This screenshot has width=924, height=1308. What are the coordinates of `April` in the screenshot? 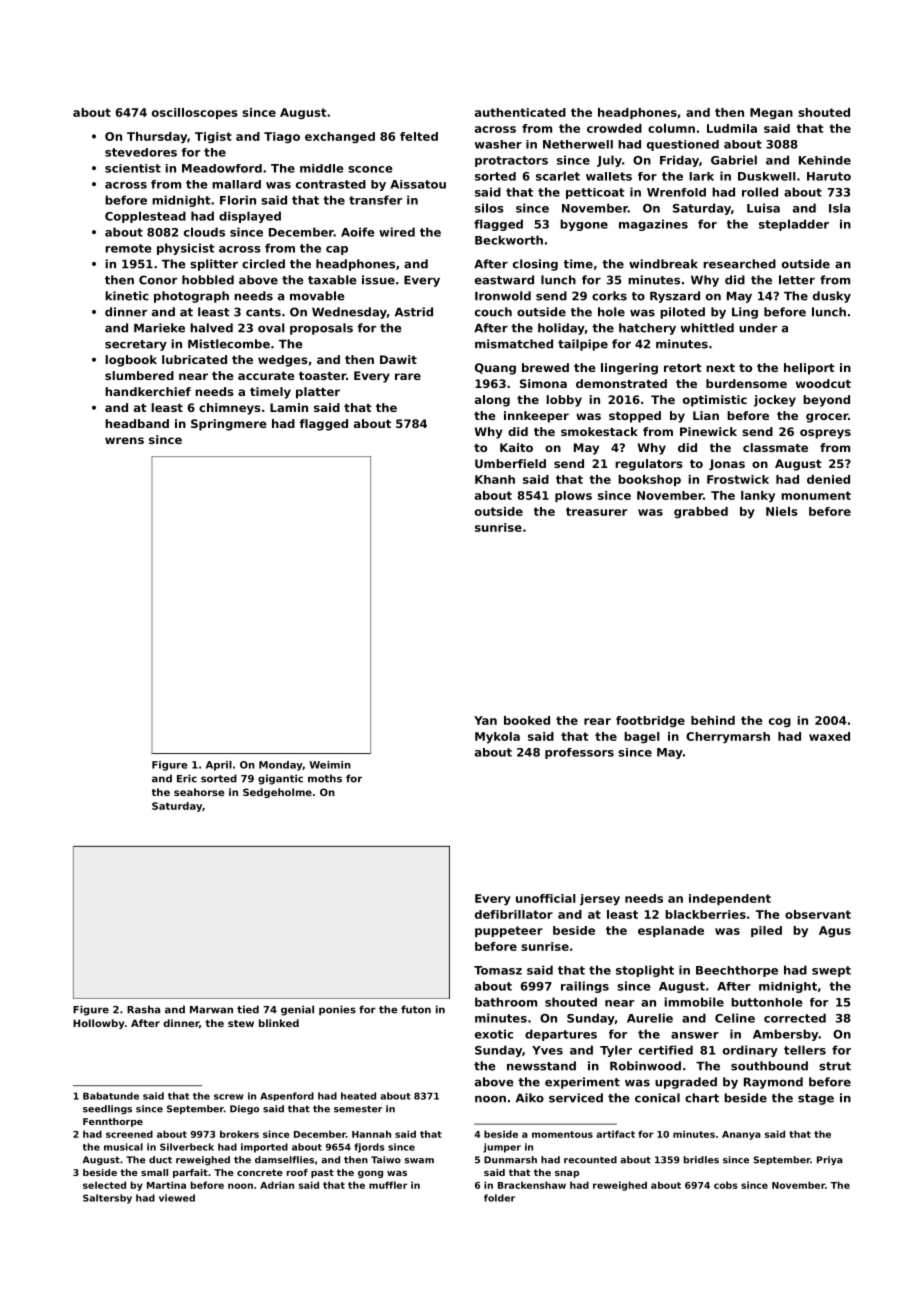 It's located at (219, 766).
